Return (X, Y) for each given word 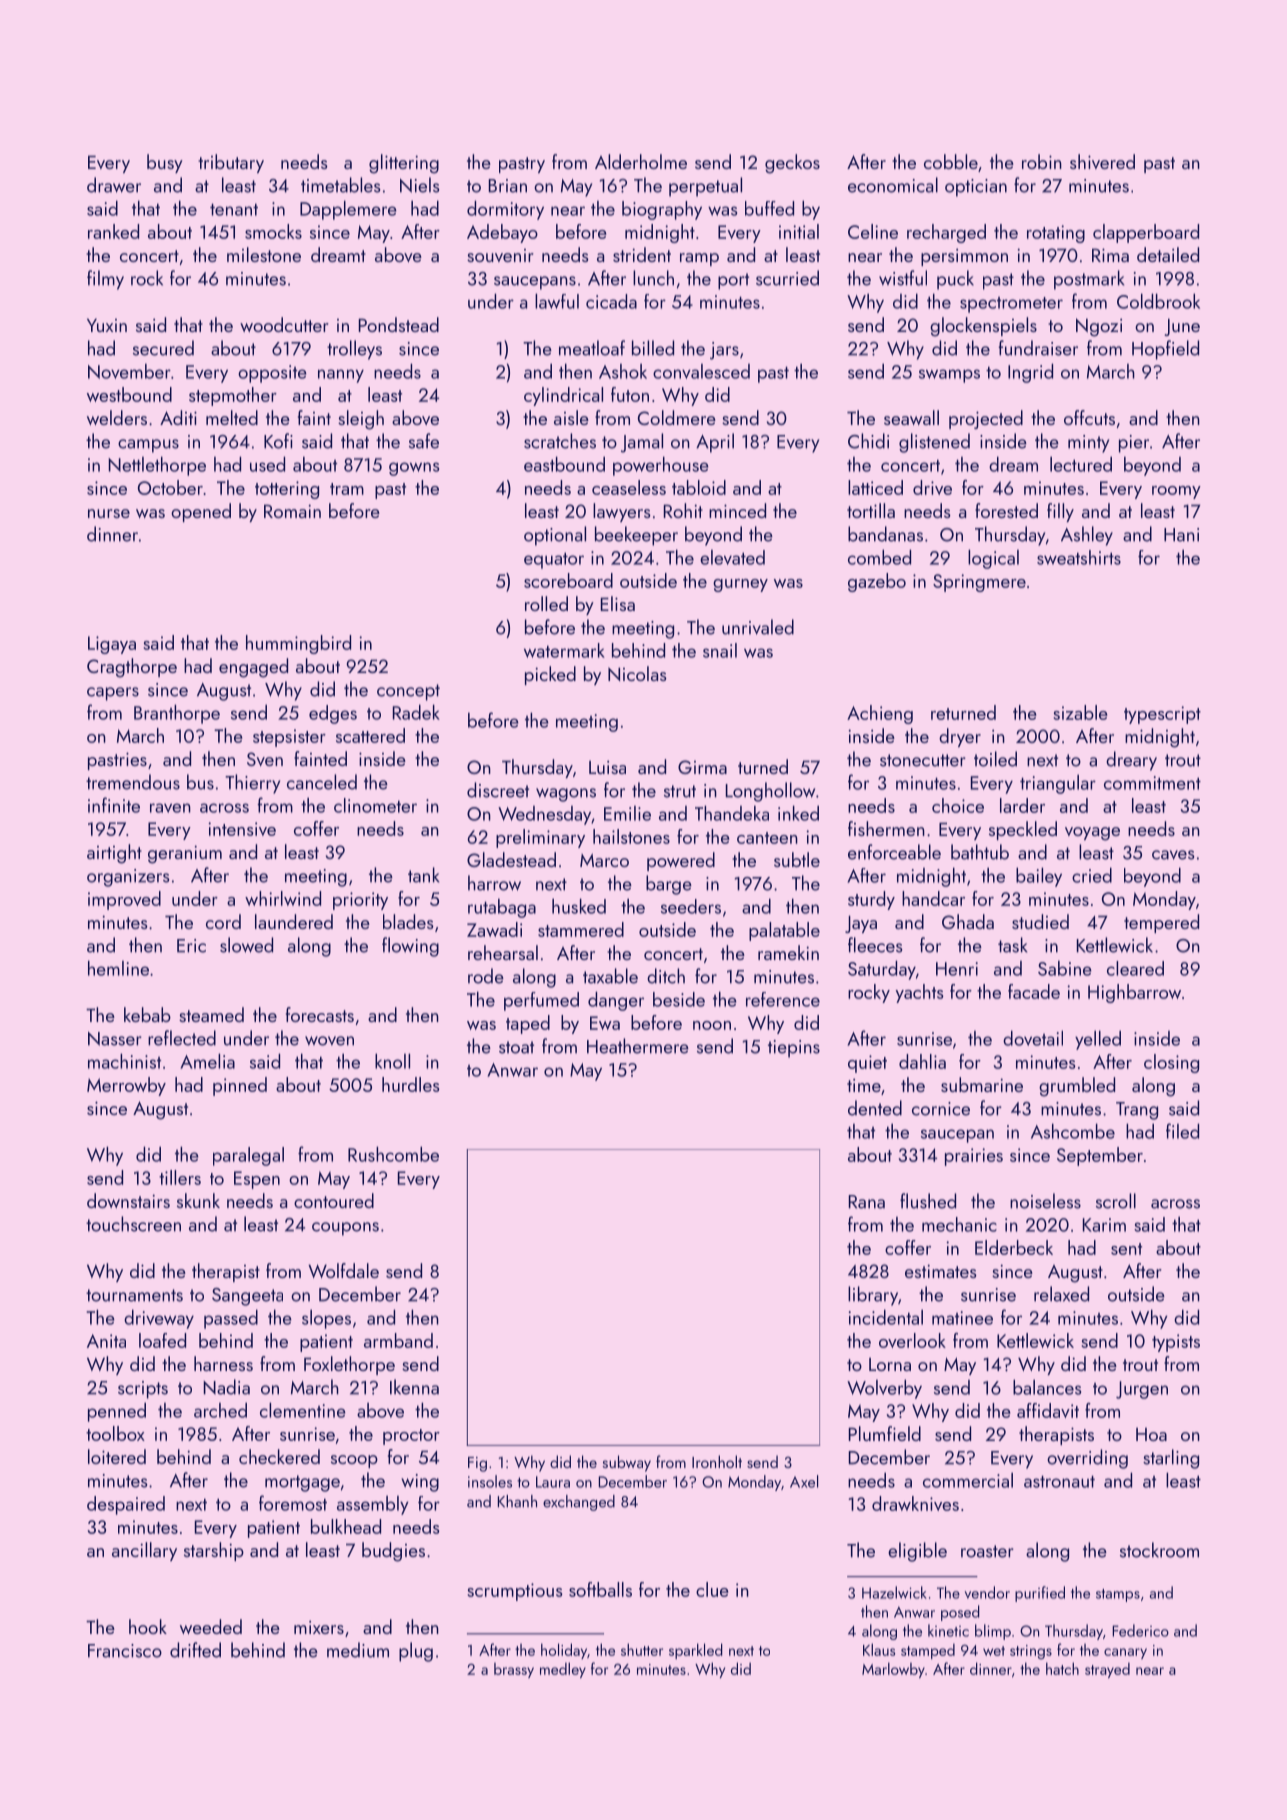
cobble (951, 161)
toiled (995, 759)
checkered (279, 1456)
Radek (416, 712)
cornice (941, 1109)
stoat (516, 1047)
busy (165, 163)
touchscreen (133, 1224)
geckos (792, 164)
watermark (564, 650)
